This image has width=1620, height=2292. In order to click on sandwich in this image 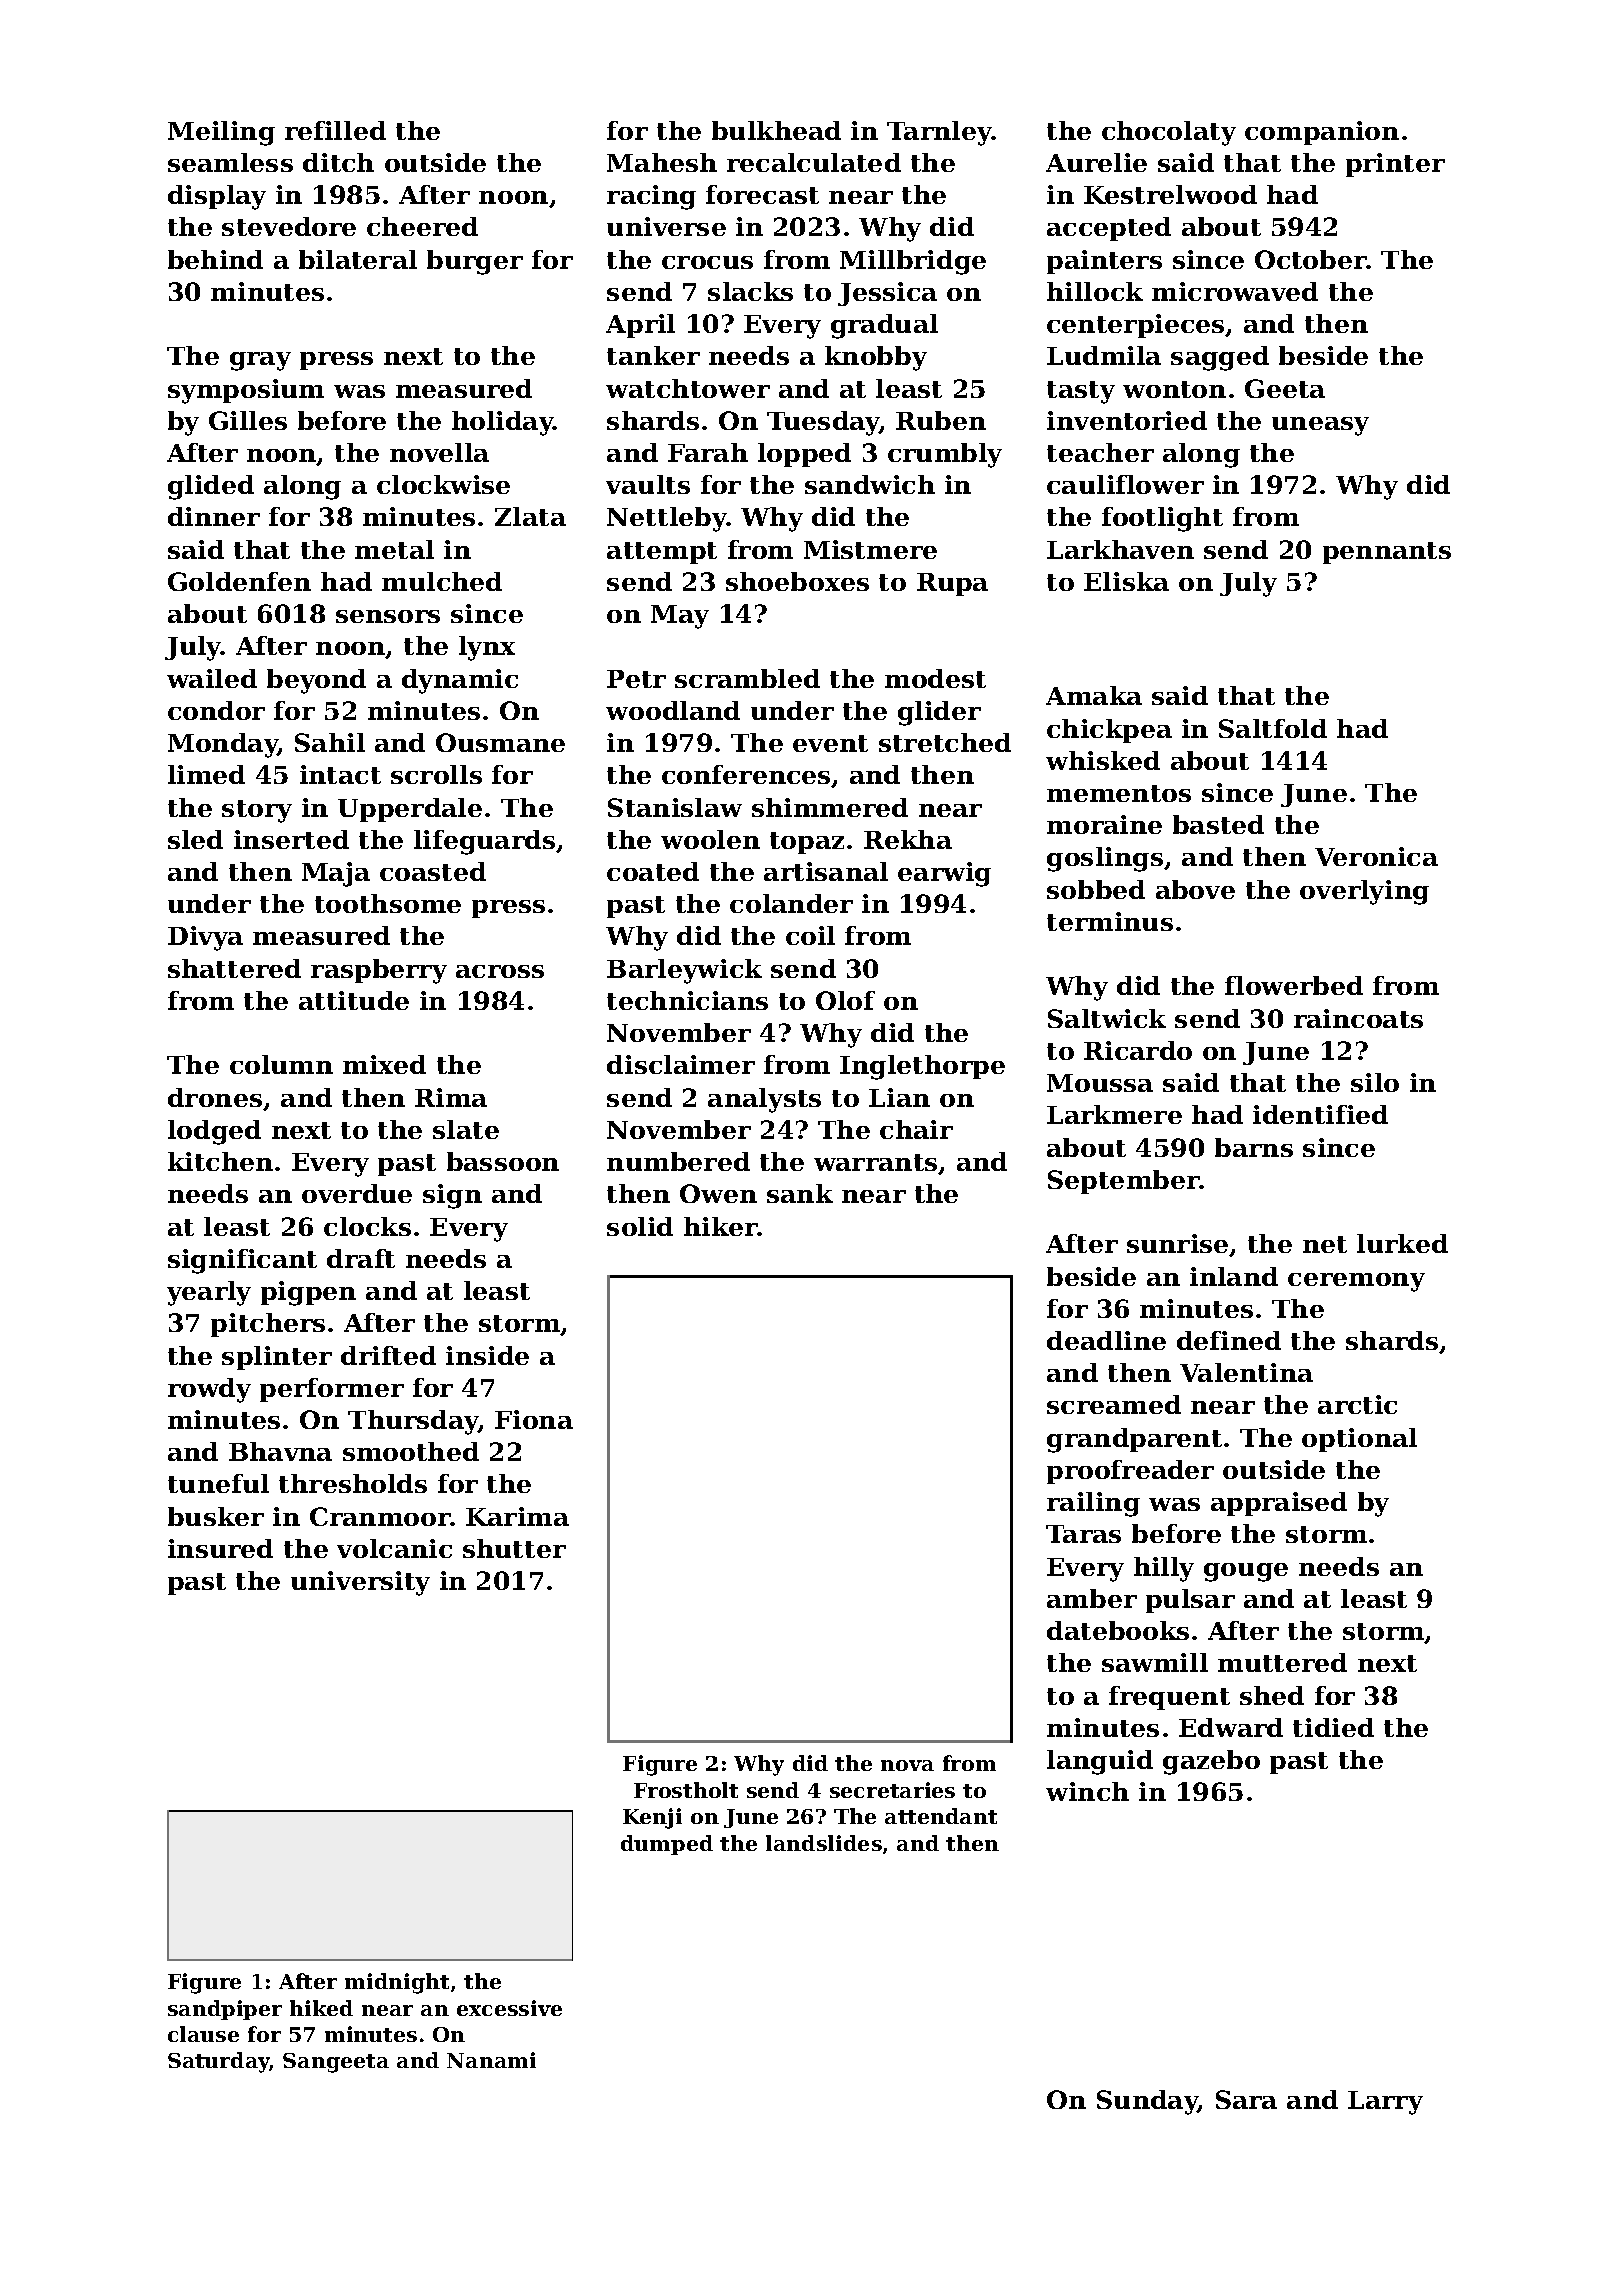, I will do `click(870, 484)`.
